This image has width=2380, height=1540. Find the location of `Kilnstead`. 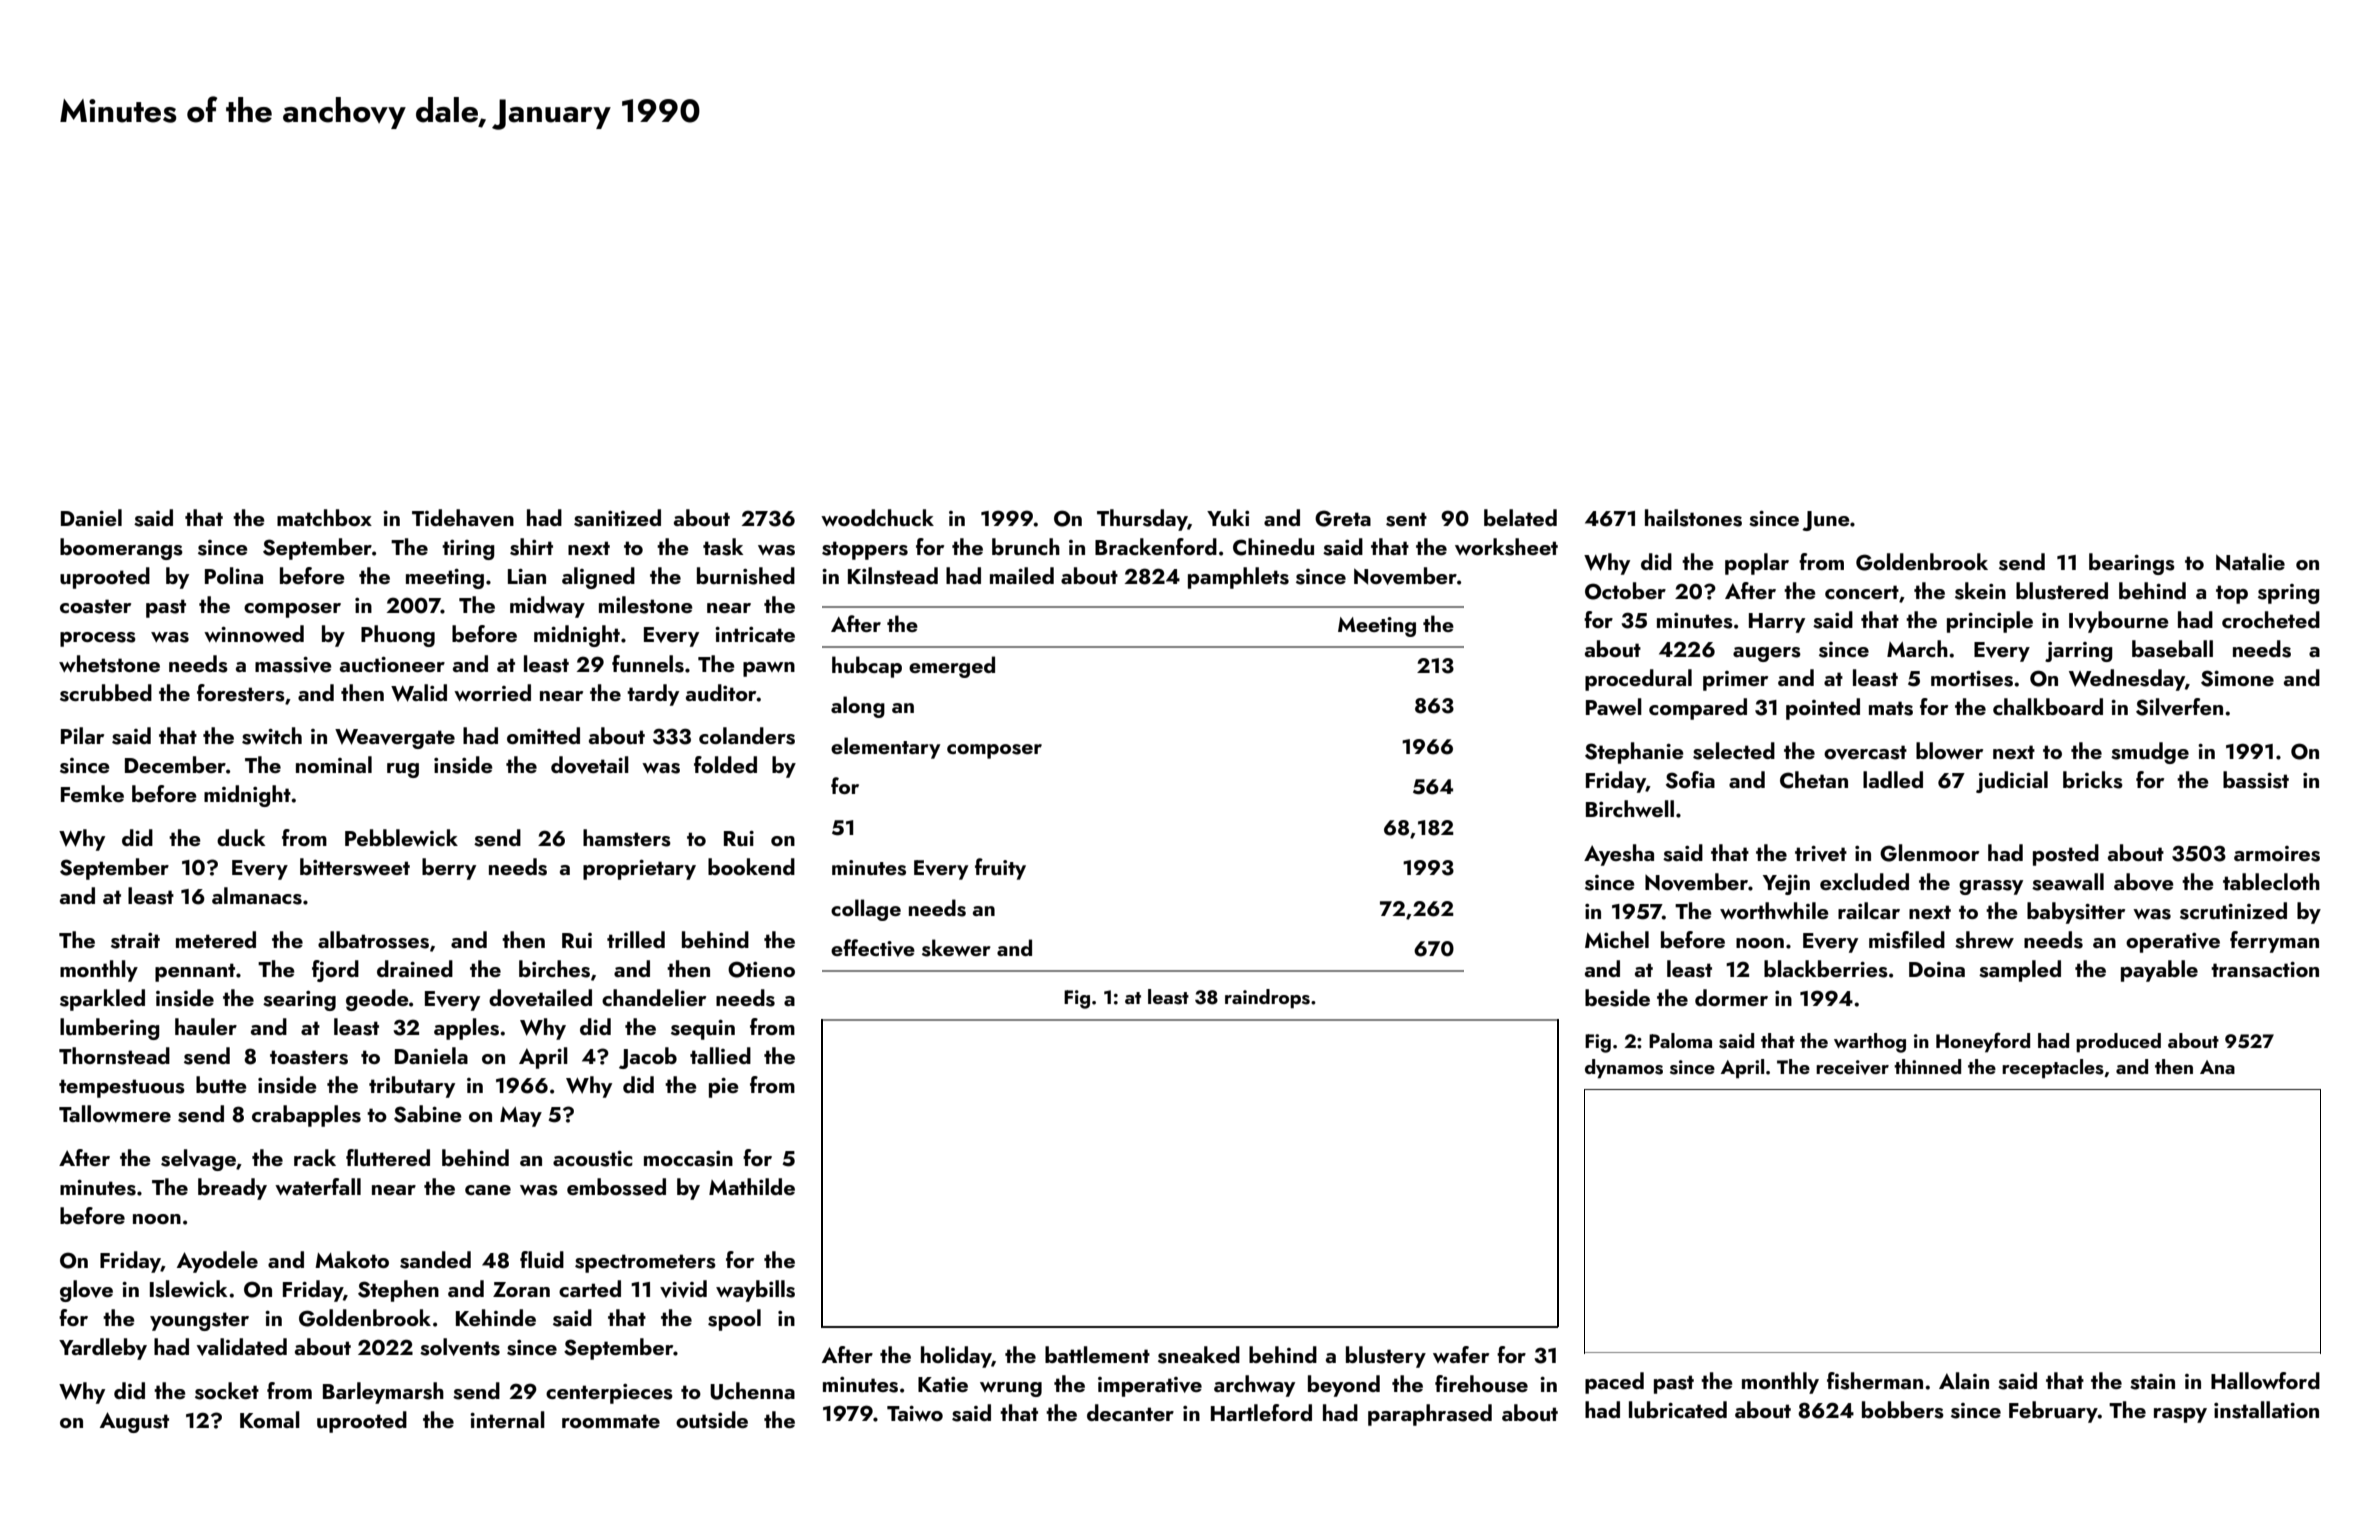

Kilnstead is located at coordinates (893, 576).
